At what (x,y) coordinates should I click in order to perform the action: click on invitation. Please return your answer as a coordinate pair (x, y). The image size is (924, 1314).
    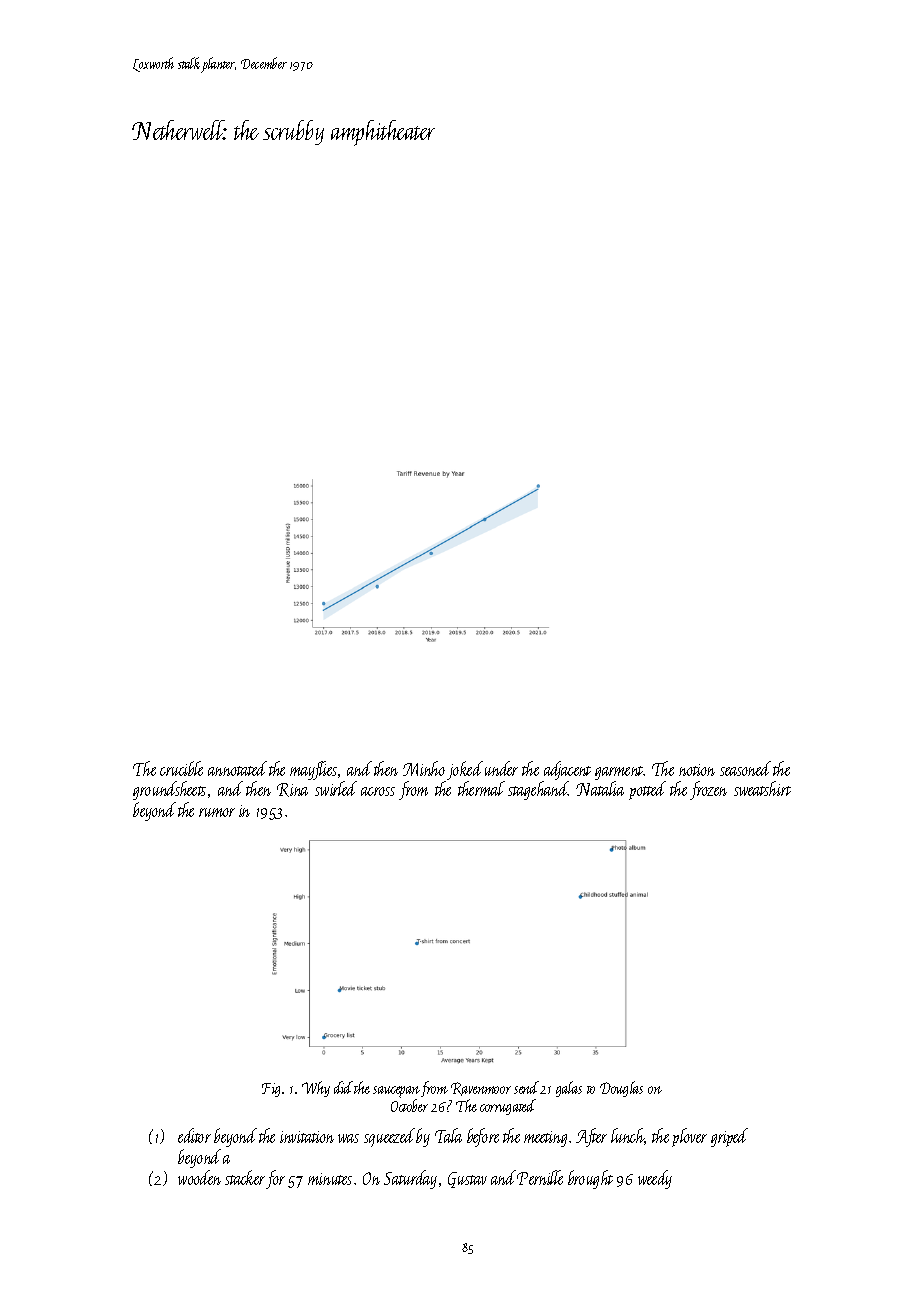
    Looking at the image, I should click on (307, 1137).
